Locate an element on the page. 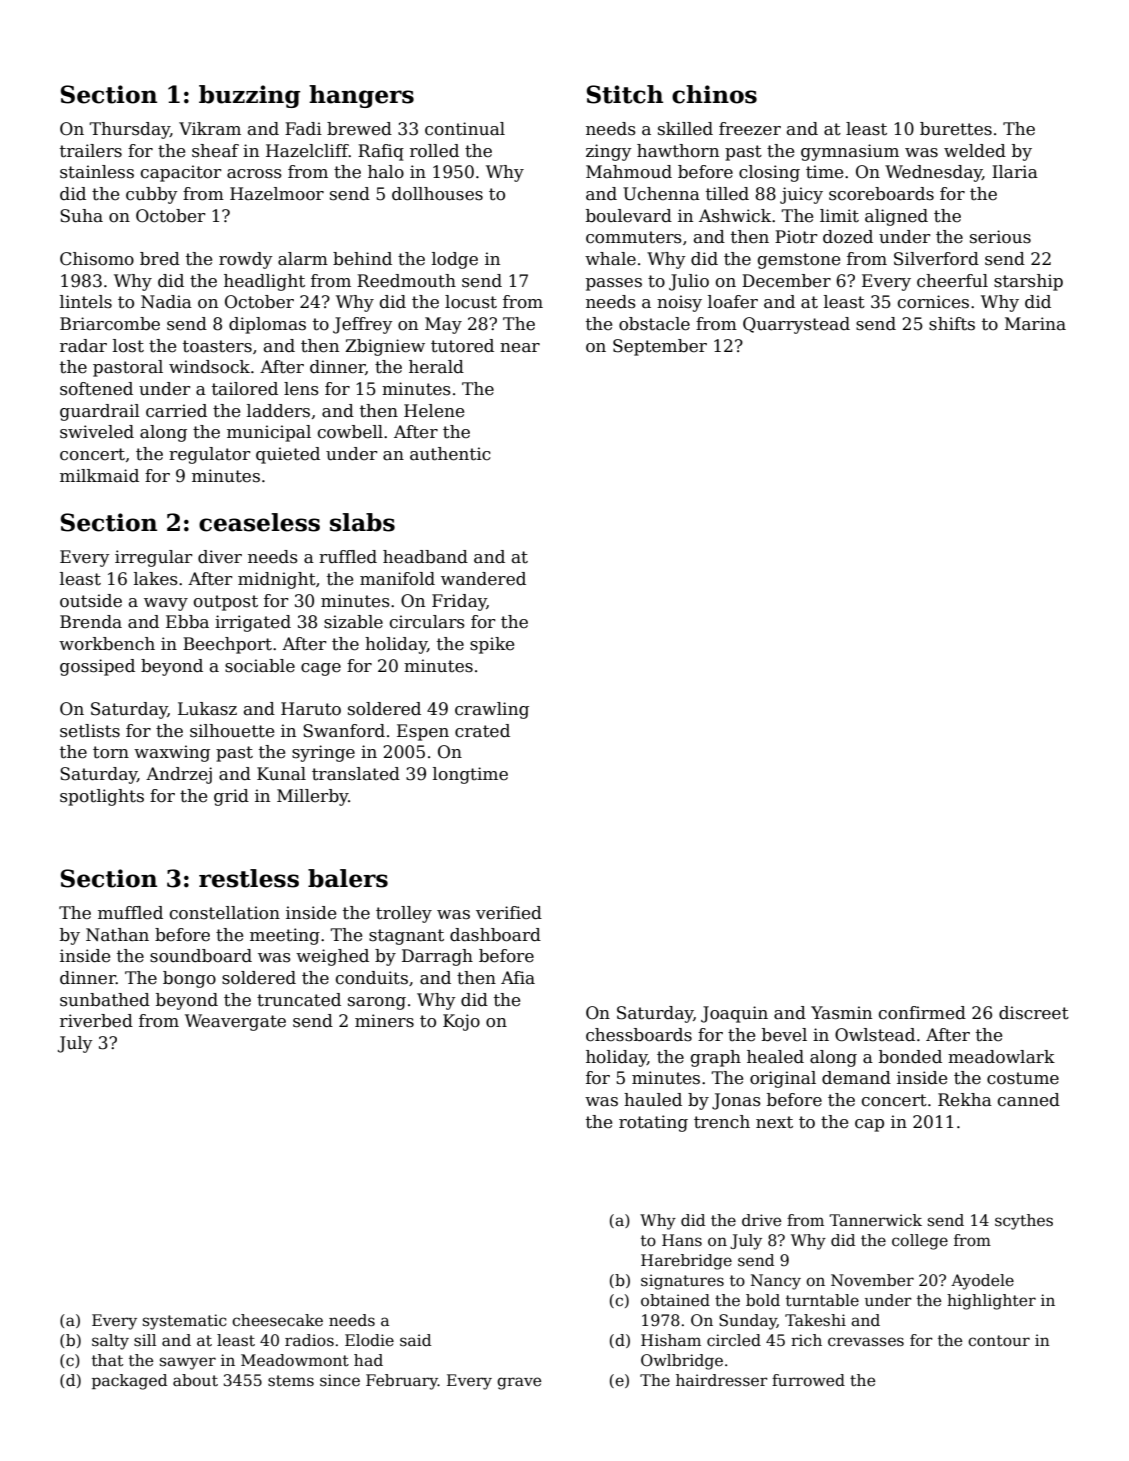 The image size is (1129, 1461). Yasmin is located at coordinates (841, 1013).
